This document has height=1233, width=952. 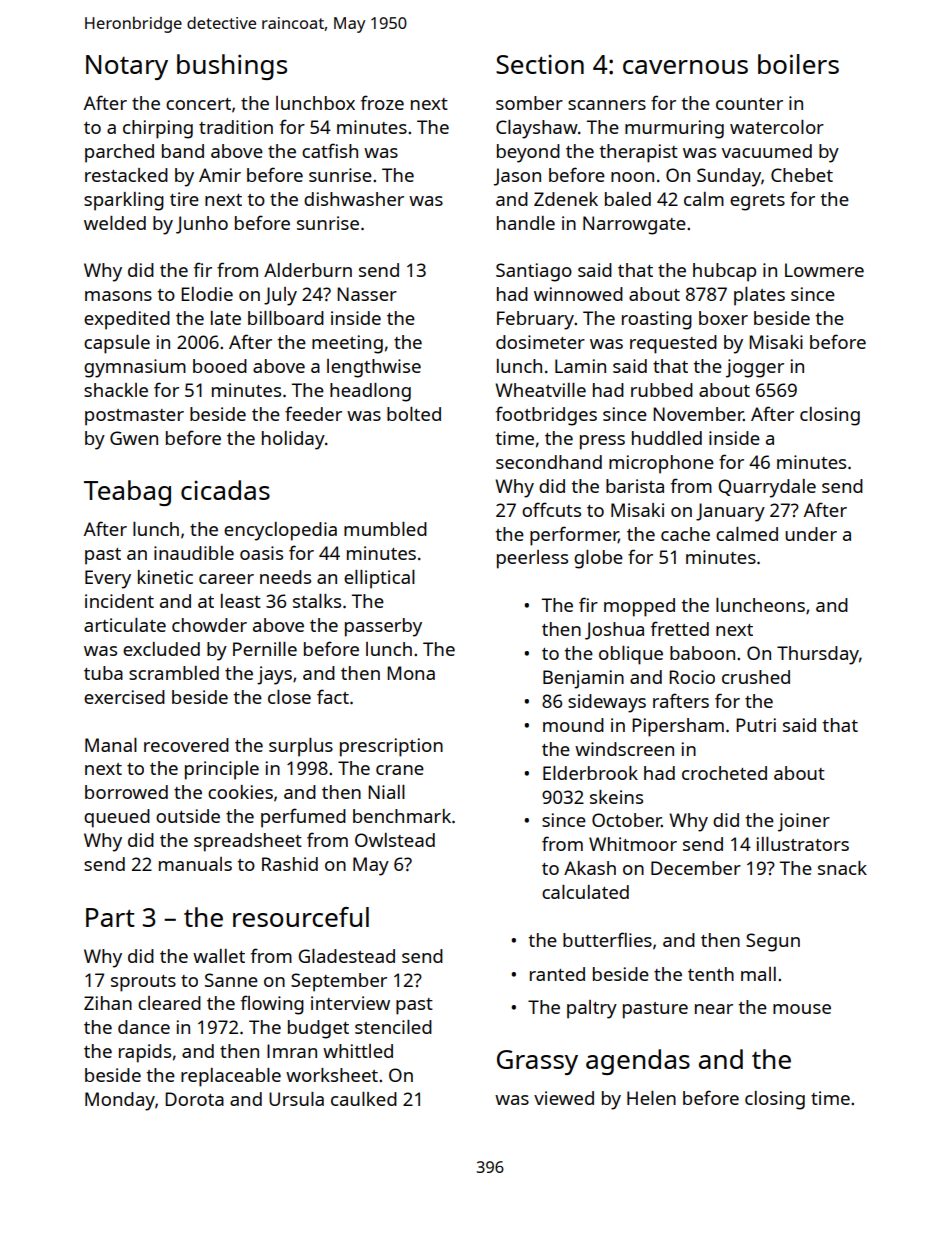 I want to click on caulked, so click(x=364, y=1099).
